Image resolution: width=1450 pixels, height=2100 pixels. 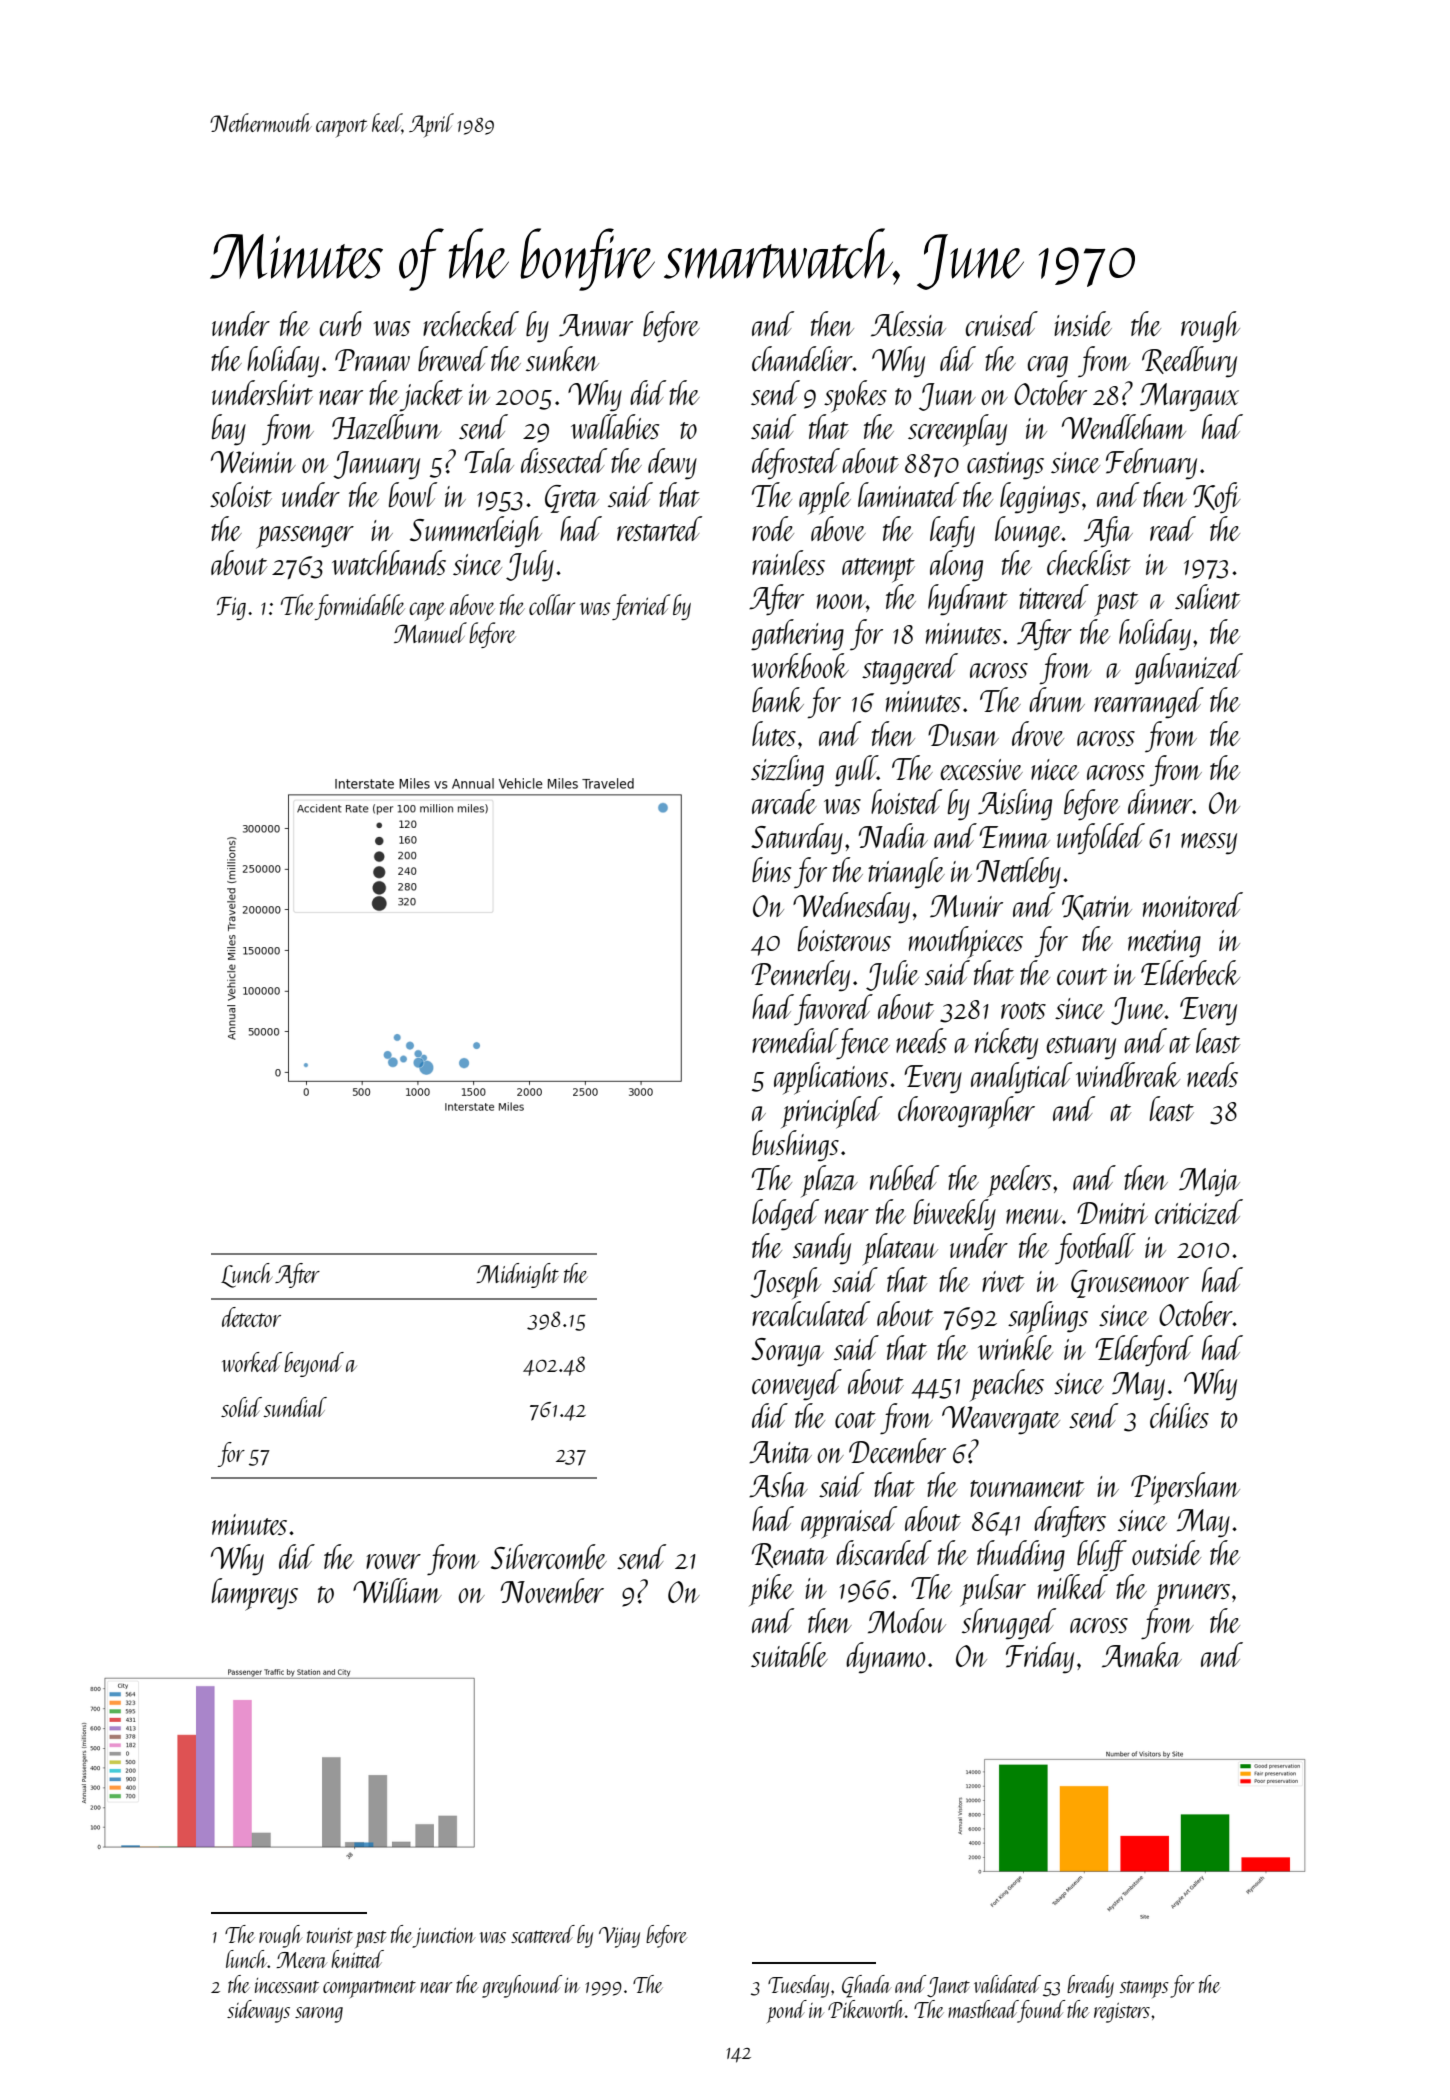 I want to click on Amaka, so click(x=1142, y=1655).
